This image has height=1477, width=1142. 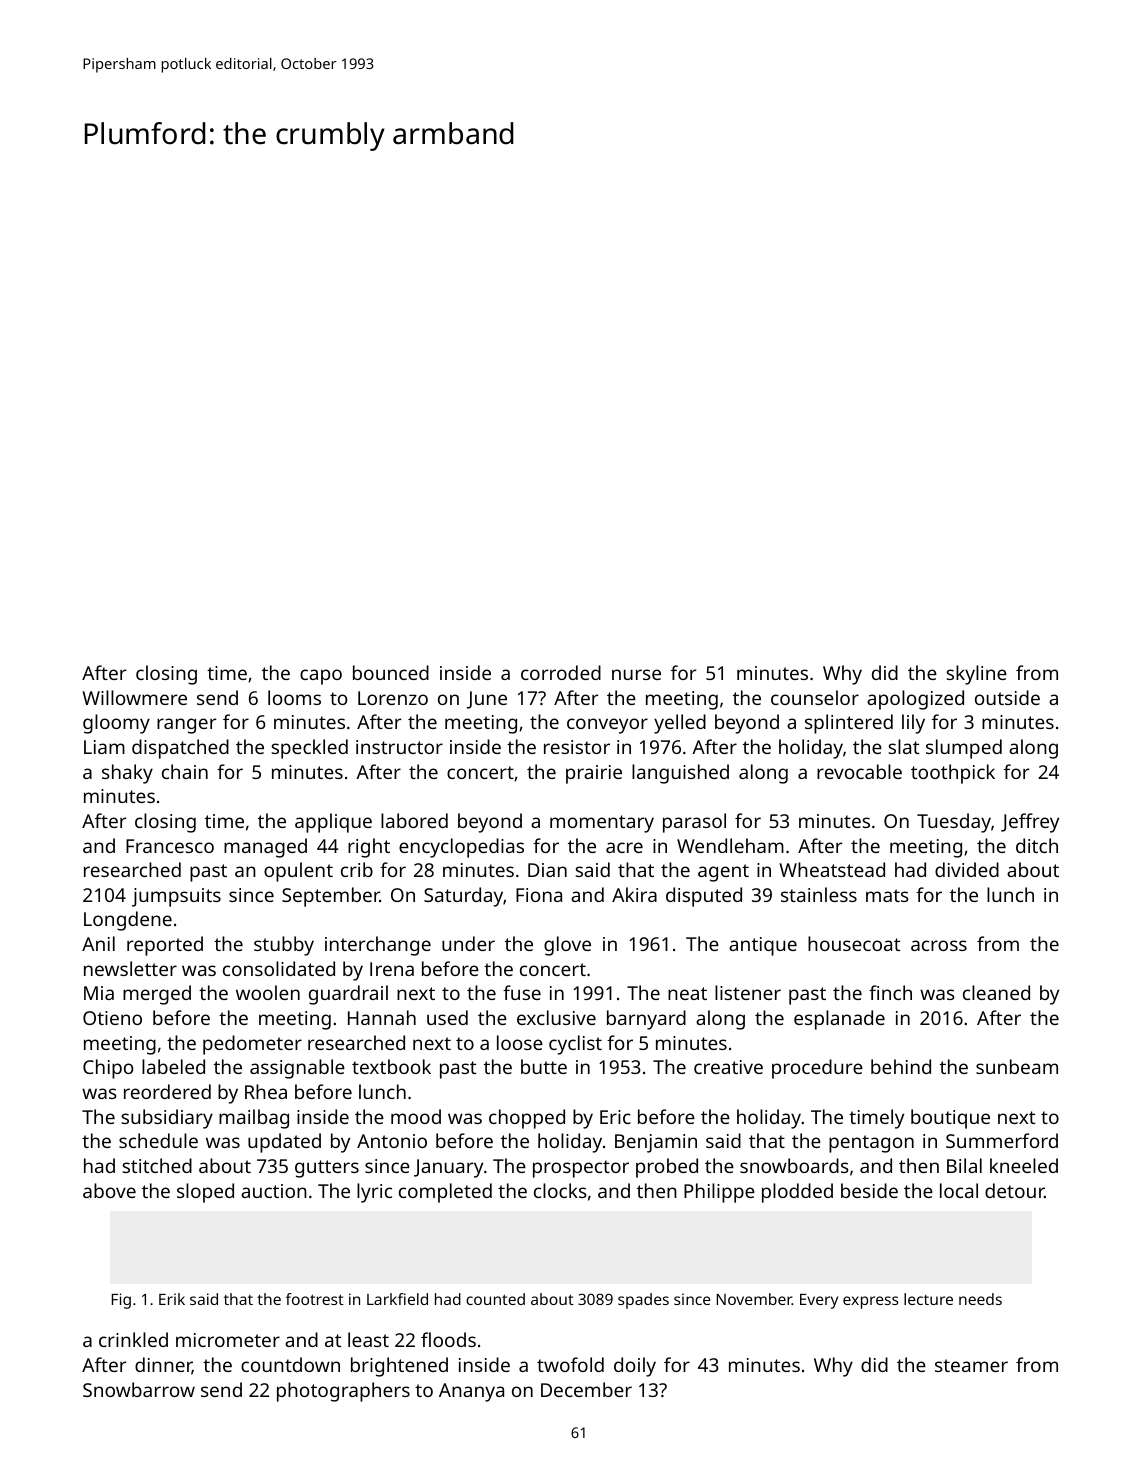 What do you see at coordinates (570, 1364) in the image?
I see `twofold` at bounding box center [570, 1364].
